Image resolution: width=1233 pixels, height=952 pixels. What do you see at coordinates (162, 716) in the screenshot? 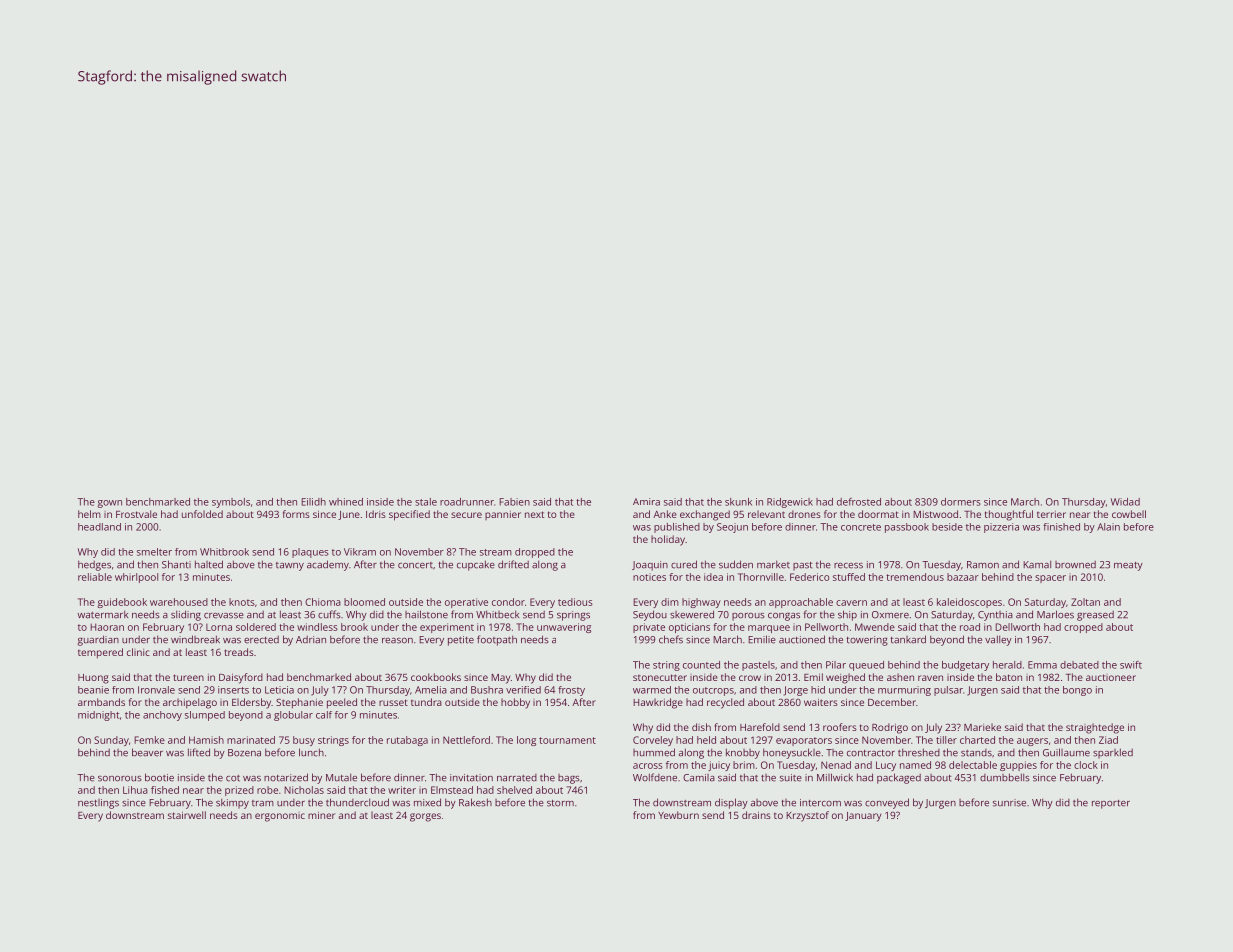
I see `anchovy` at bounding box center [162, 716].
